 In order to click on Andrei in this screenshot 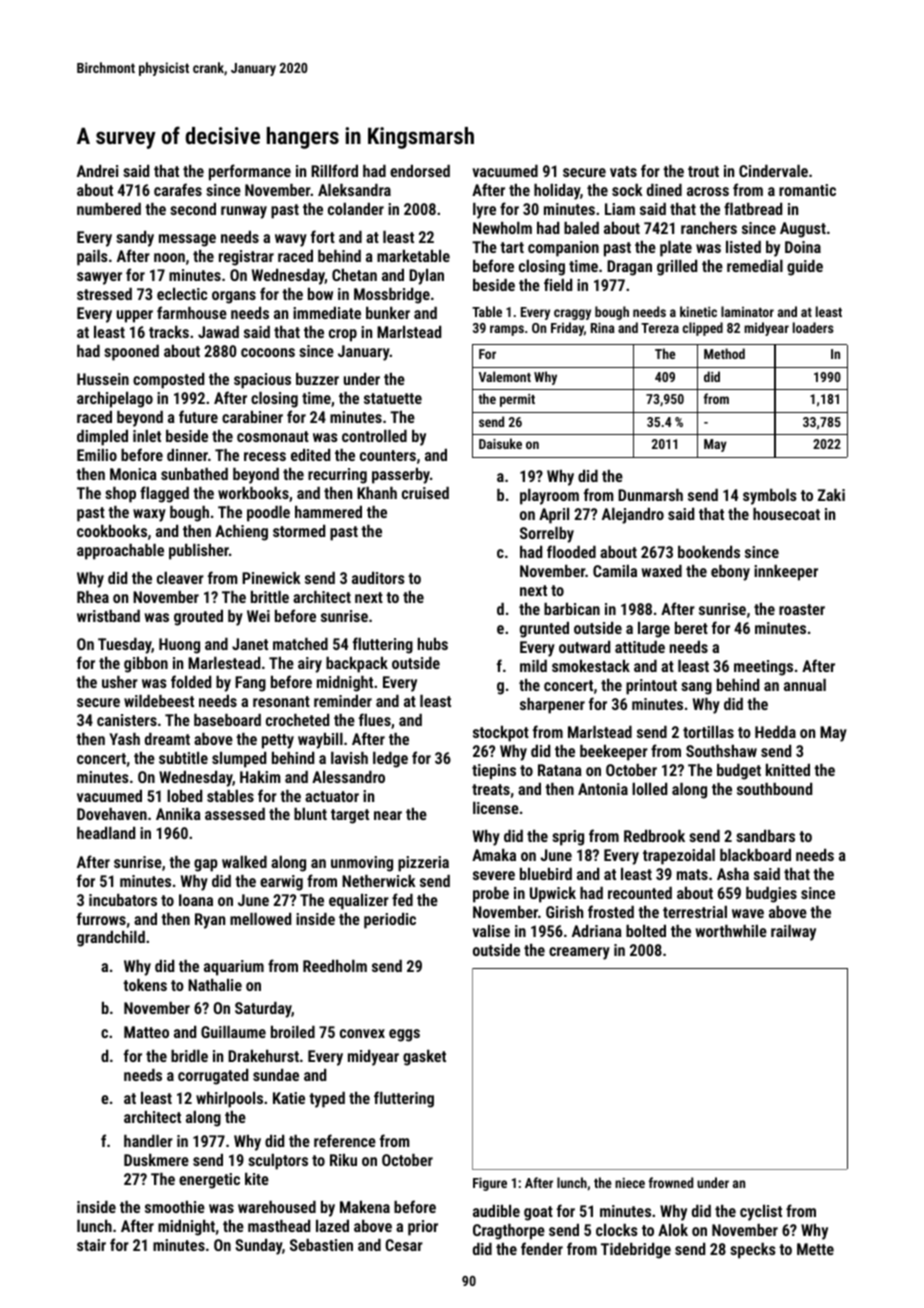, I will do `click(97, 171)`.
